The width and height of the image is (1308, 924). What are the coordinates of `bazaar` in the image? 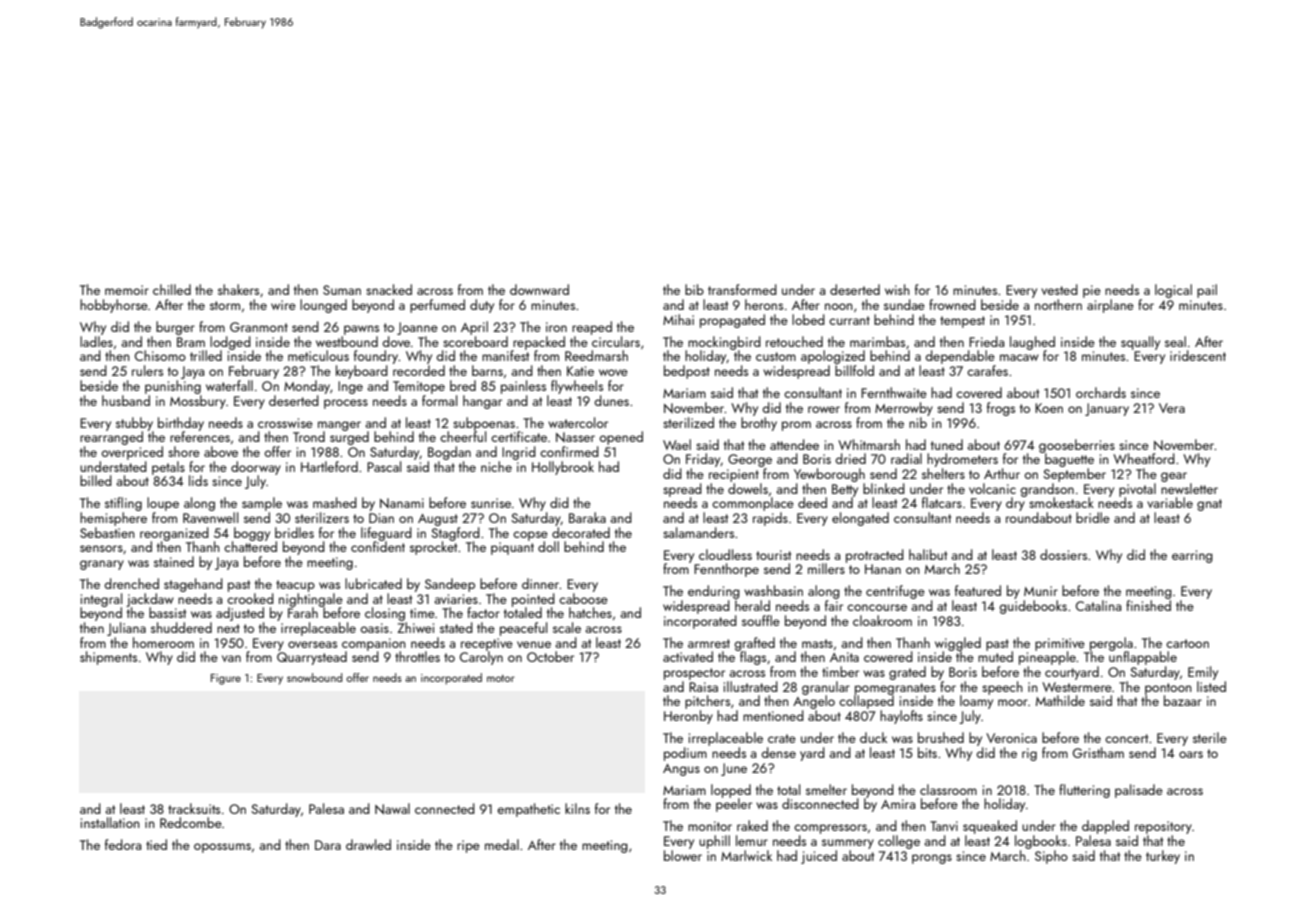 It's located at (1183, 700).
